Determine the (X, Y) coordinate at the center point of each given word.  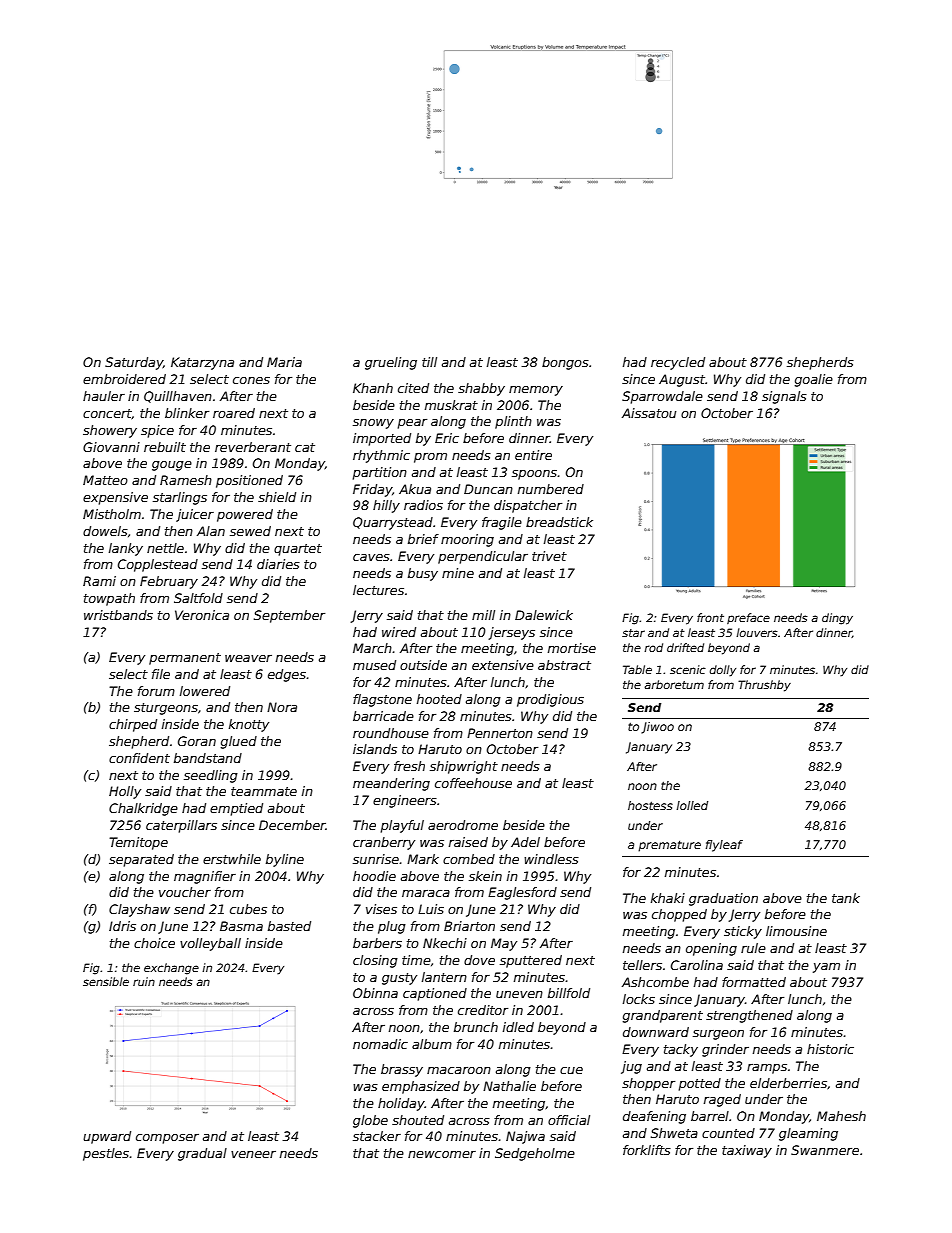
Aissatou (649, 413)
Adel (525, 842)
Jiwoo (657, 728)
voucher (185, 892)
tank (846, 898)
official (569, 1120)
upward (107, 1137)
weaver (248, 658)
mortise (572, 648)
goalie (814, 380)
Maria (284, 362)
